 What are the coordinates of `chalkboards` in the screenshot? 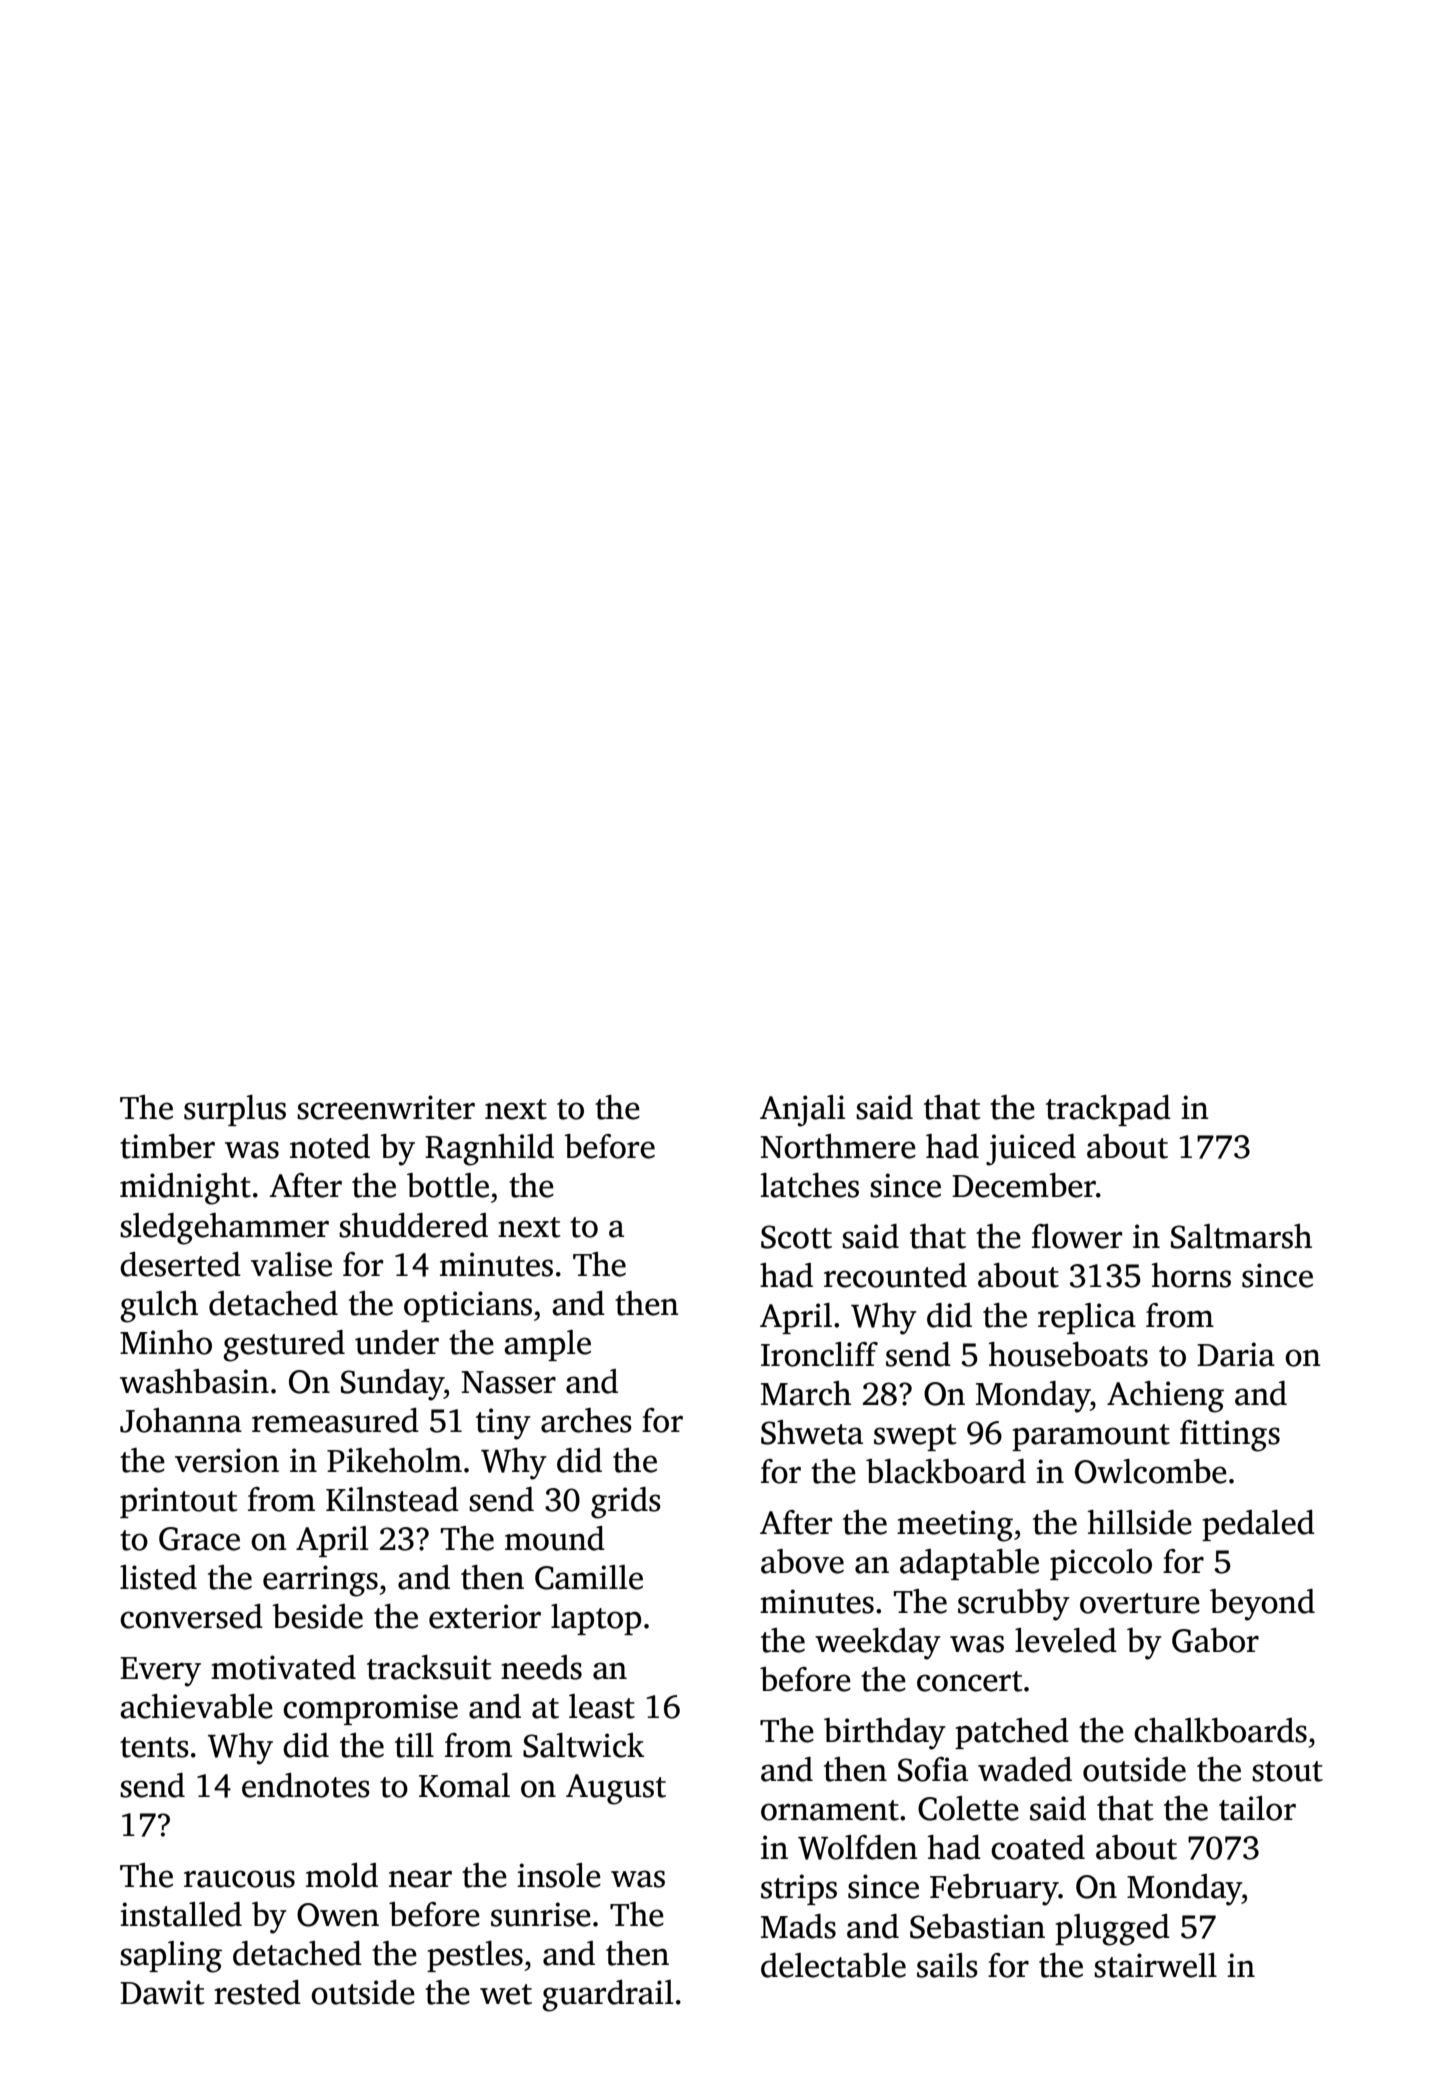 It's located at (1220, 1730).
